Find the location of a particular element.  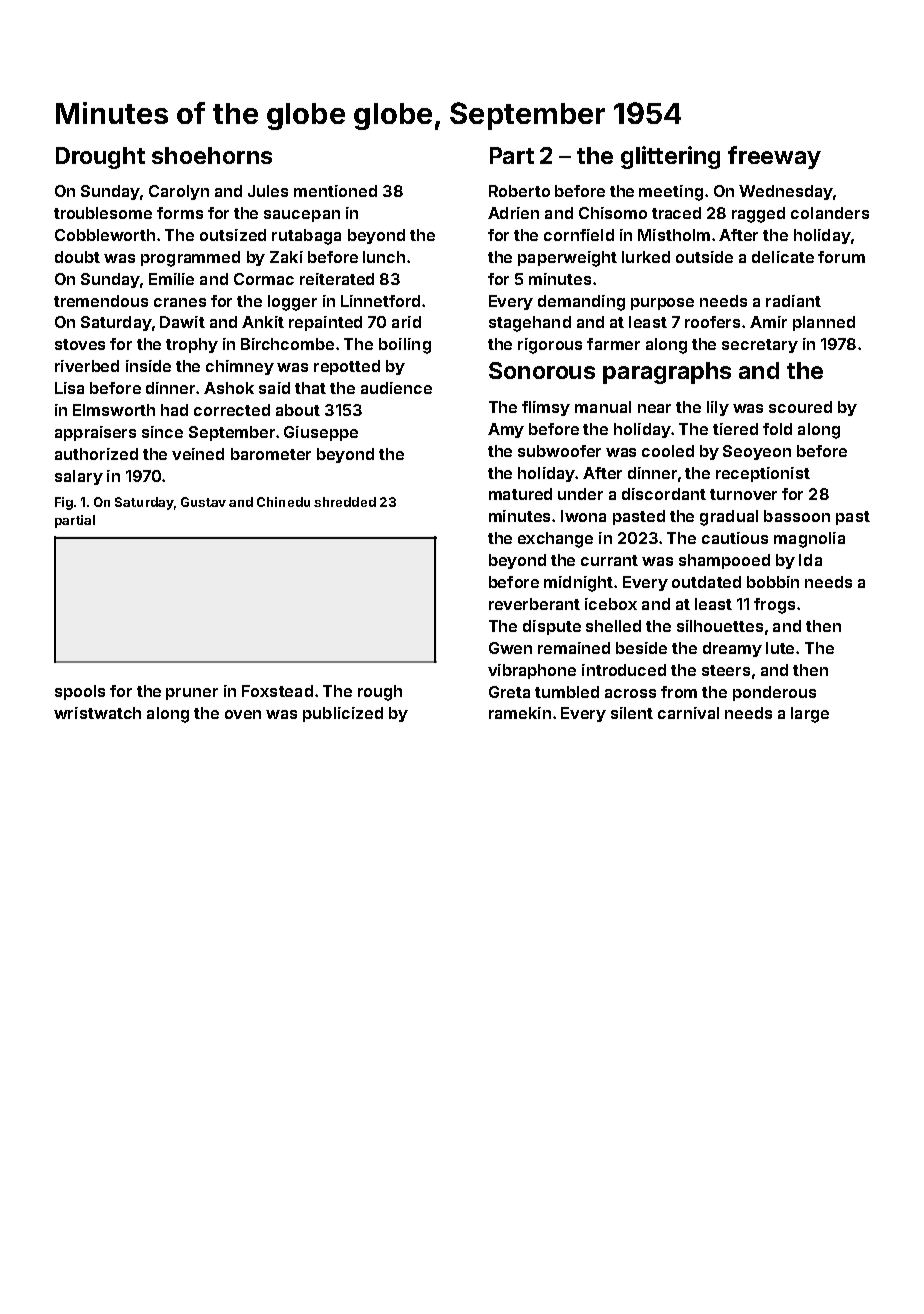

spools is located at coordinates (80, 692).
